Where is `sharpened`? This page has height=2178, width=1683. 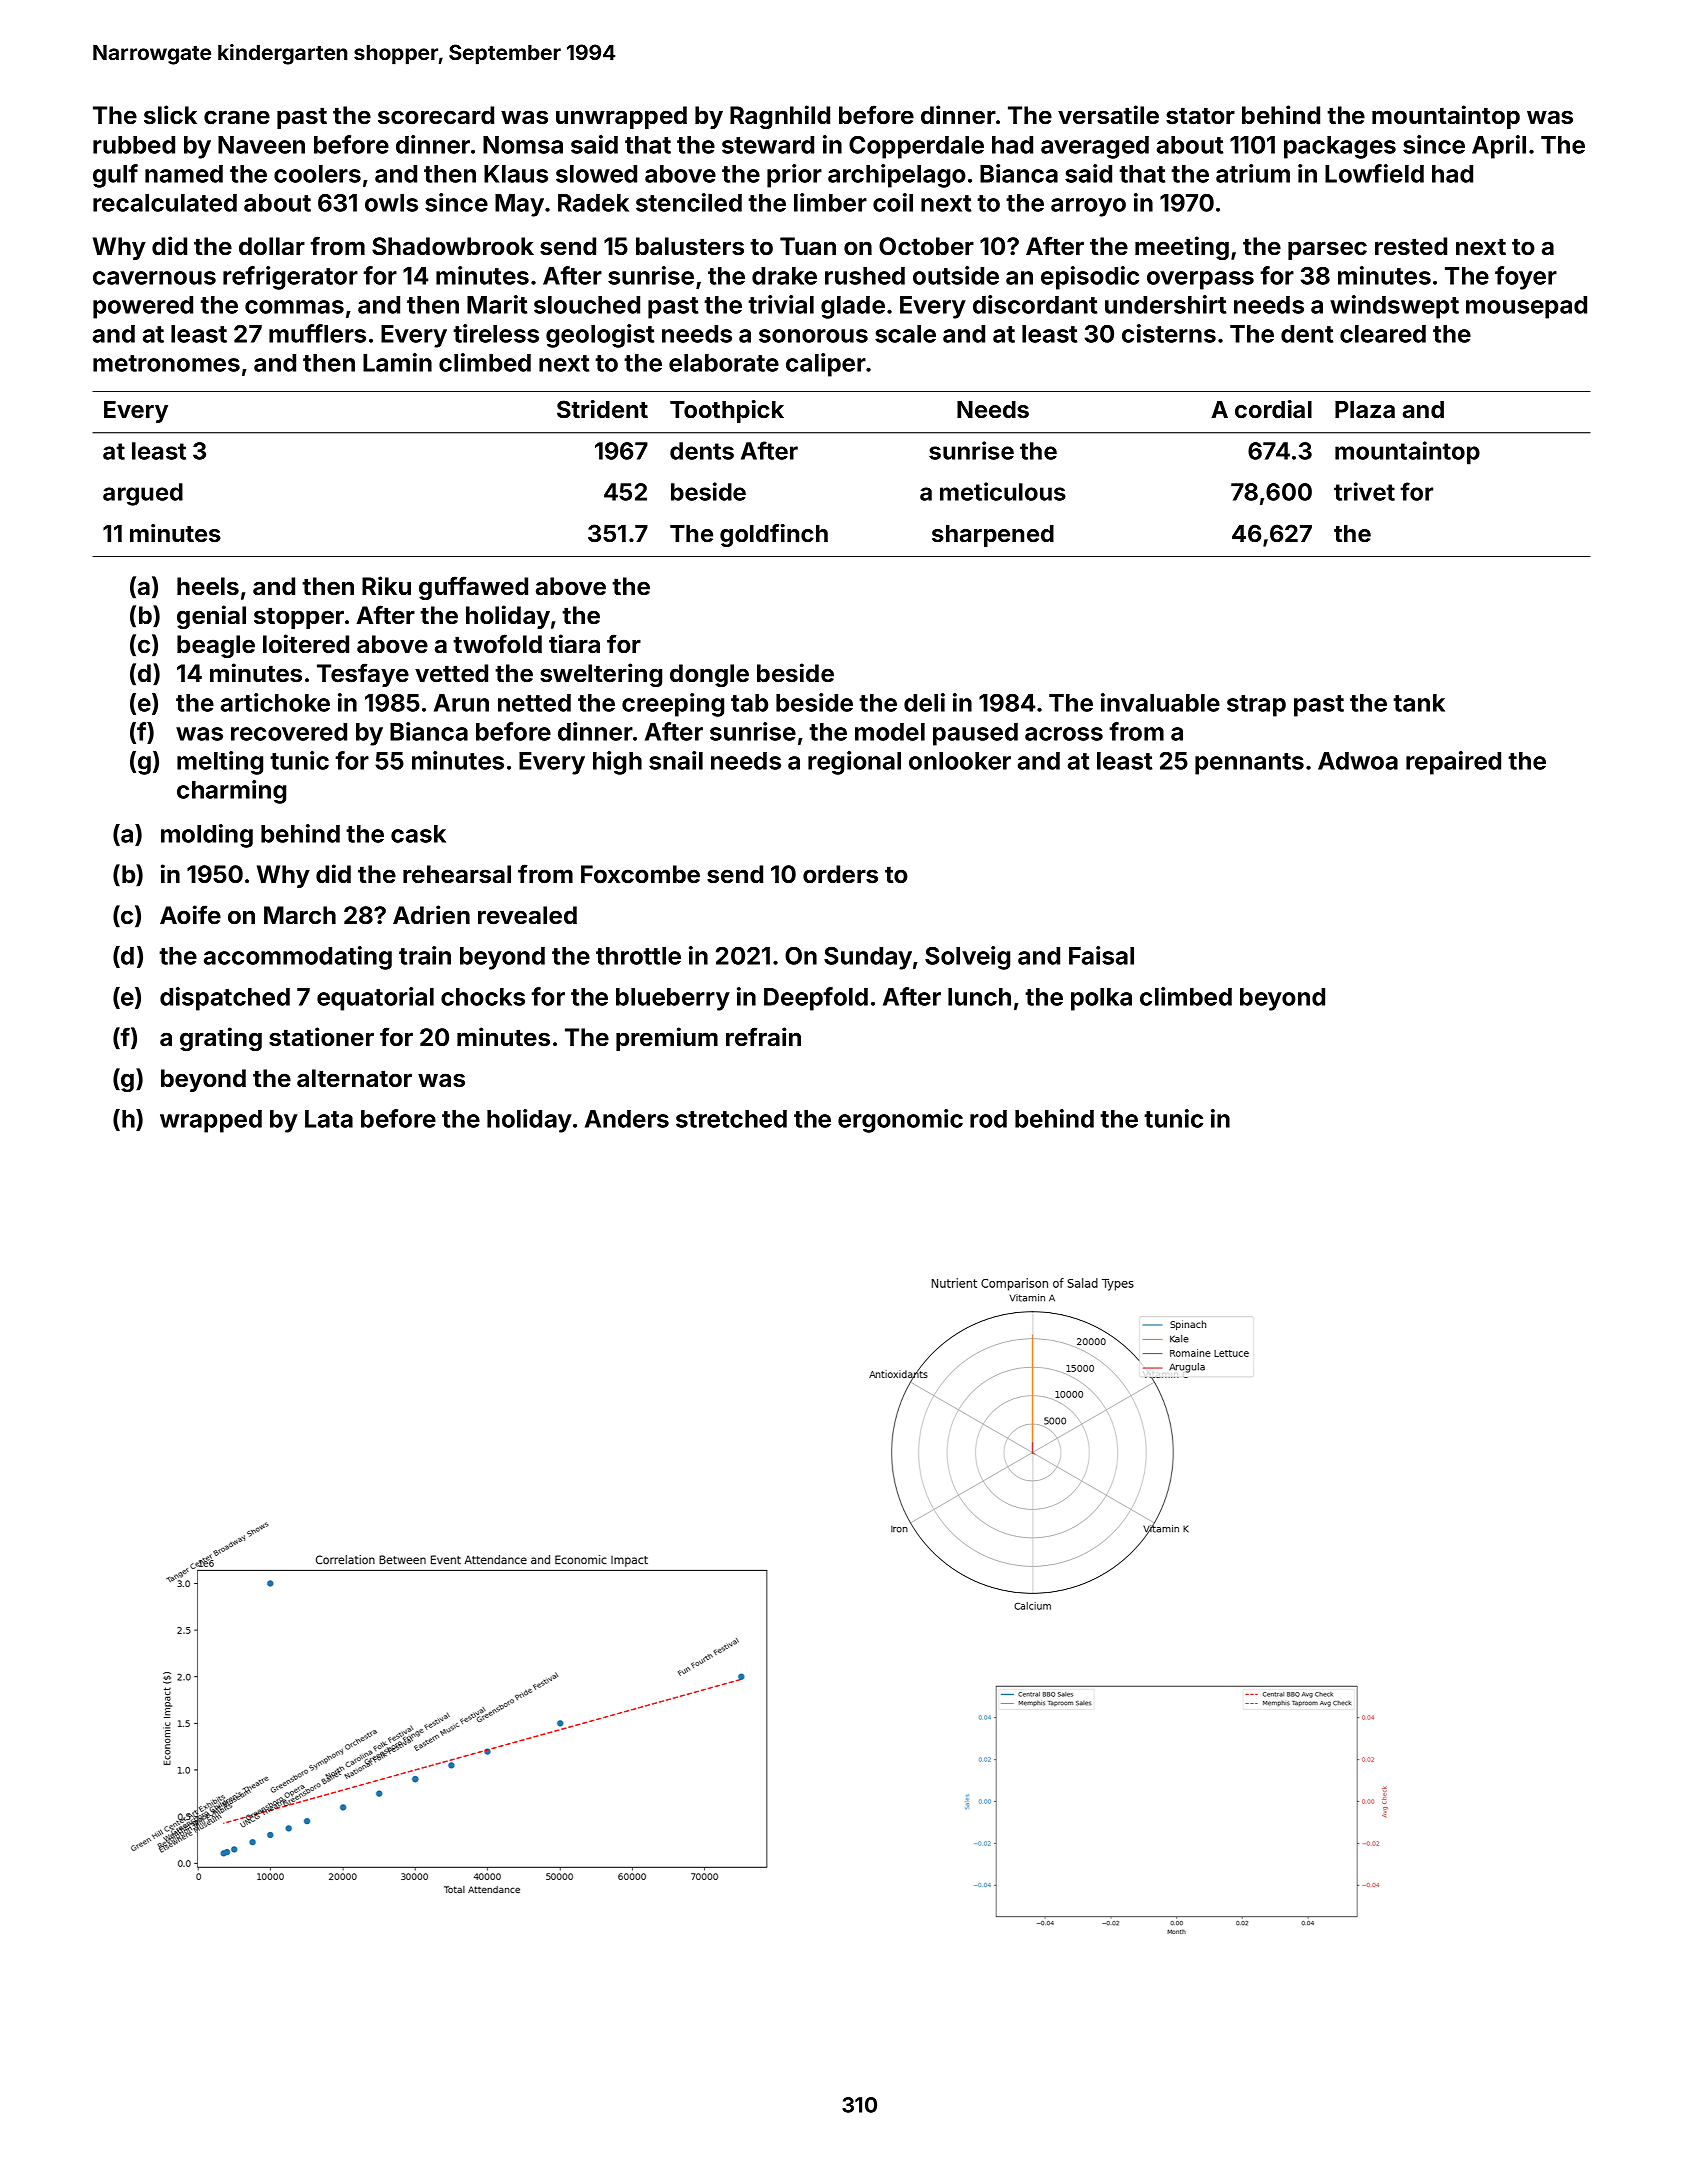 sharpened is located at coordinates (993, 536).
